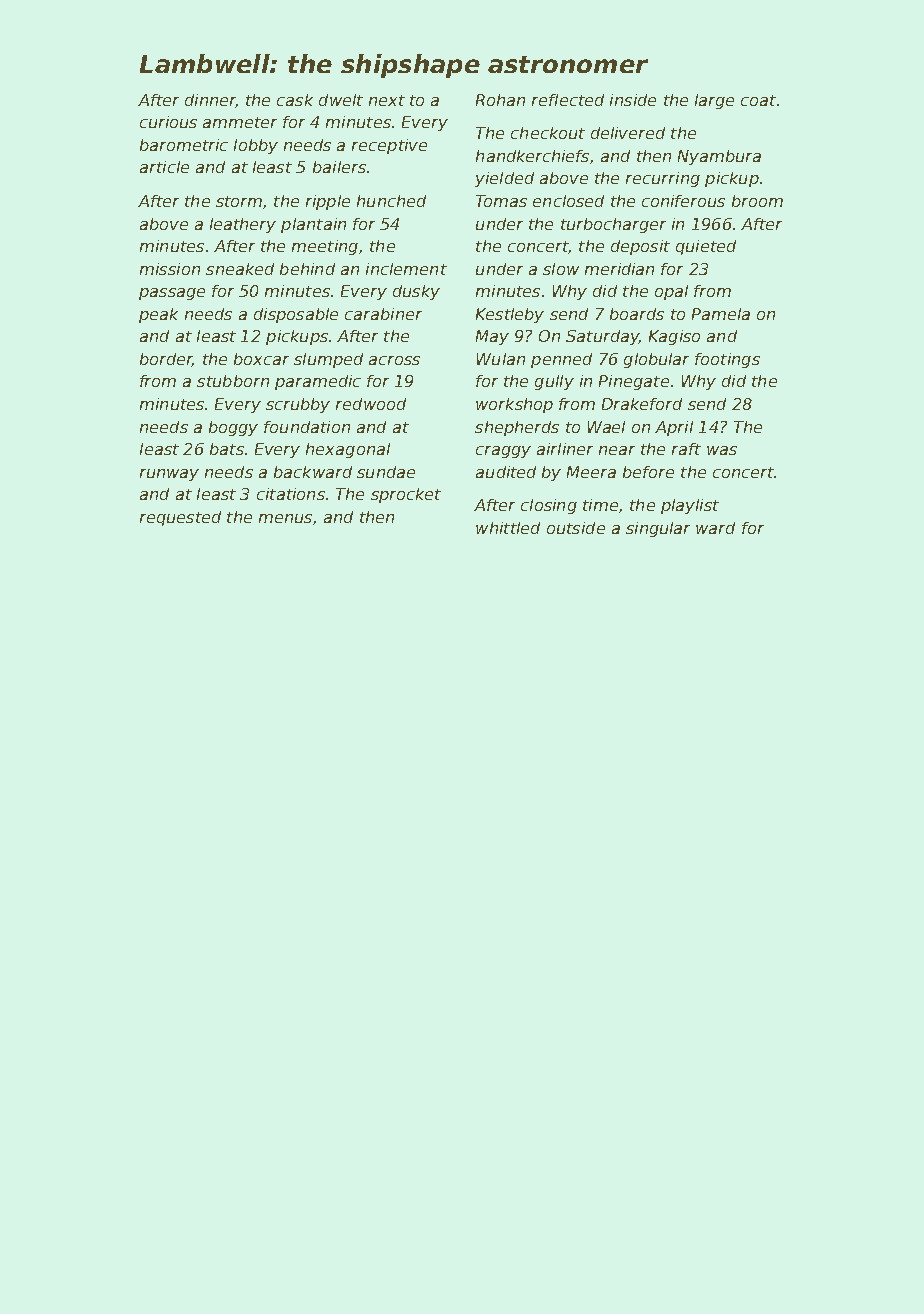  What do you see at coordinates (325, 247) in the page?
I see `meeting` at bounding box center [325, 247].
